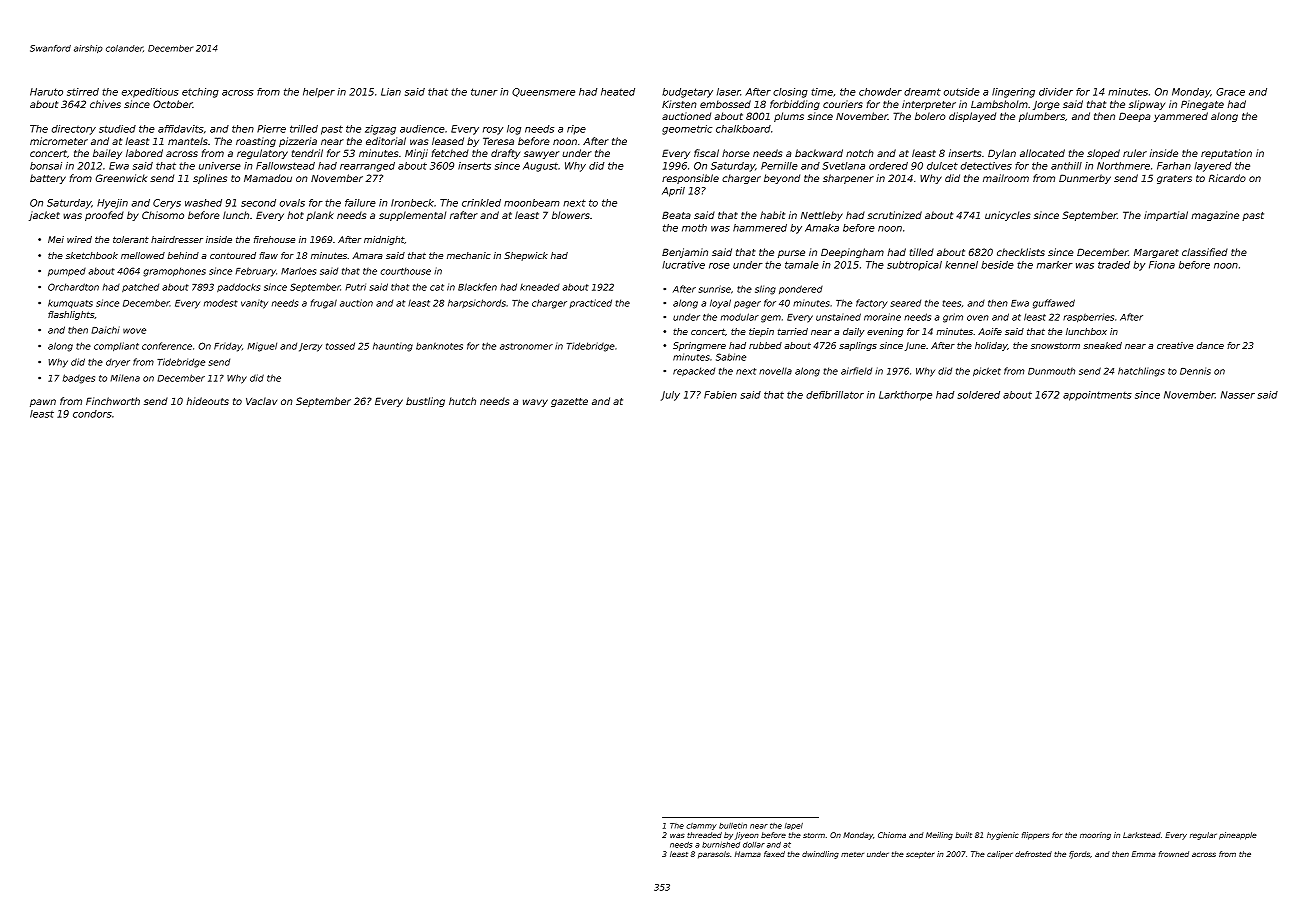 The width and height of the screenshot is (1308, 924). Describe the element at coordinates (540, 167) in the screenshot. I see `August` at that location.
